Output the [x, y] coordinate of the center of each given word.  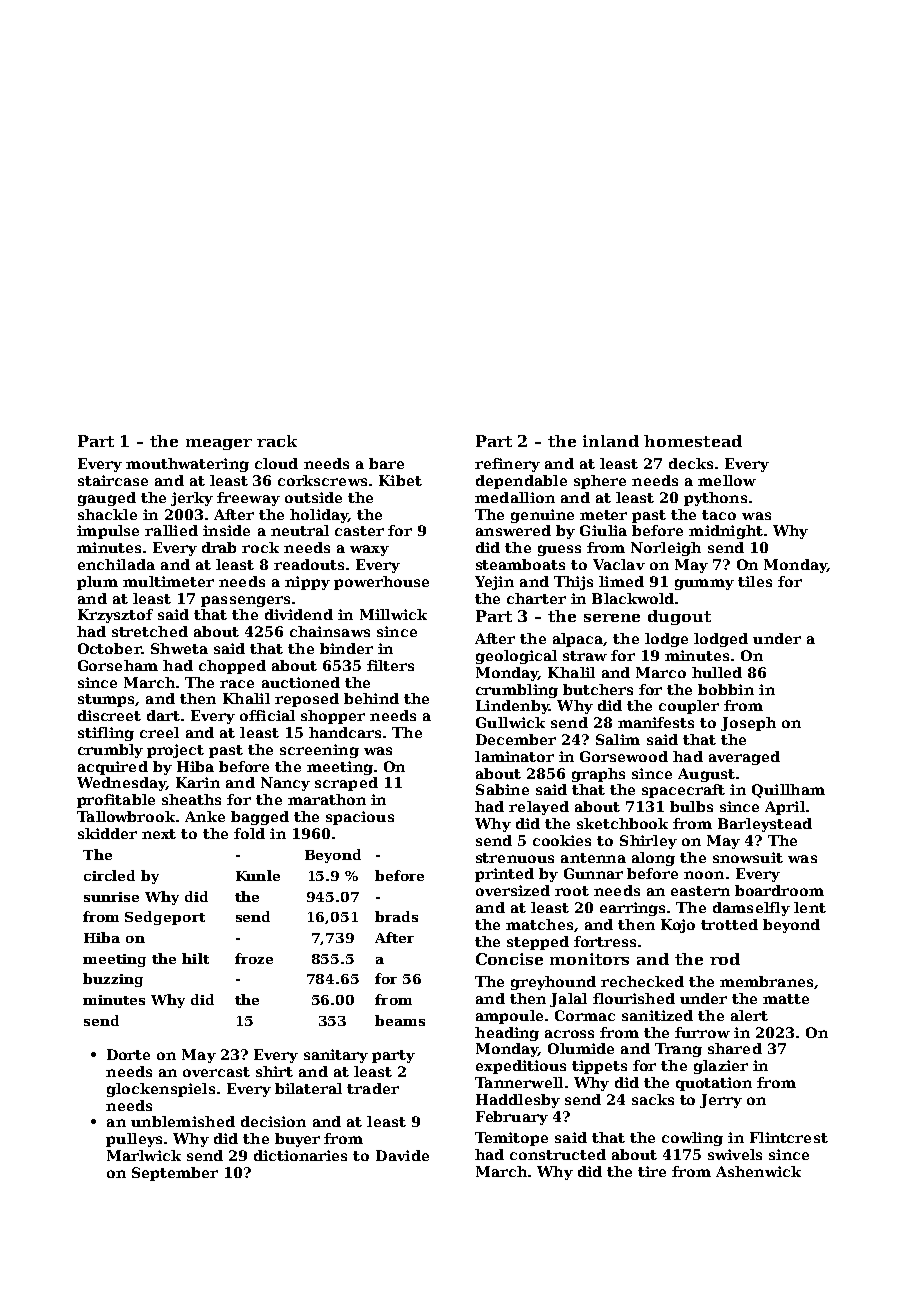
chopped [232, 667]
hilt [195, 958]
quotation [714, 1084]
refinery [507, 465]
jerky [192, 499]
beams [400, 1020]
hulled [717, 672]
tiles [755, 581]
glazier [721, 1067]
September [175, 1174]
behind [371, 698]
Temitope [511, 1139]
